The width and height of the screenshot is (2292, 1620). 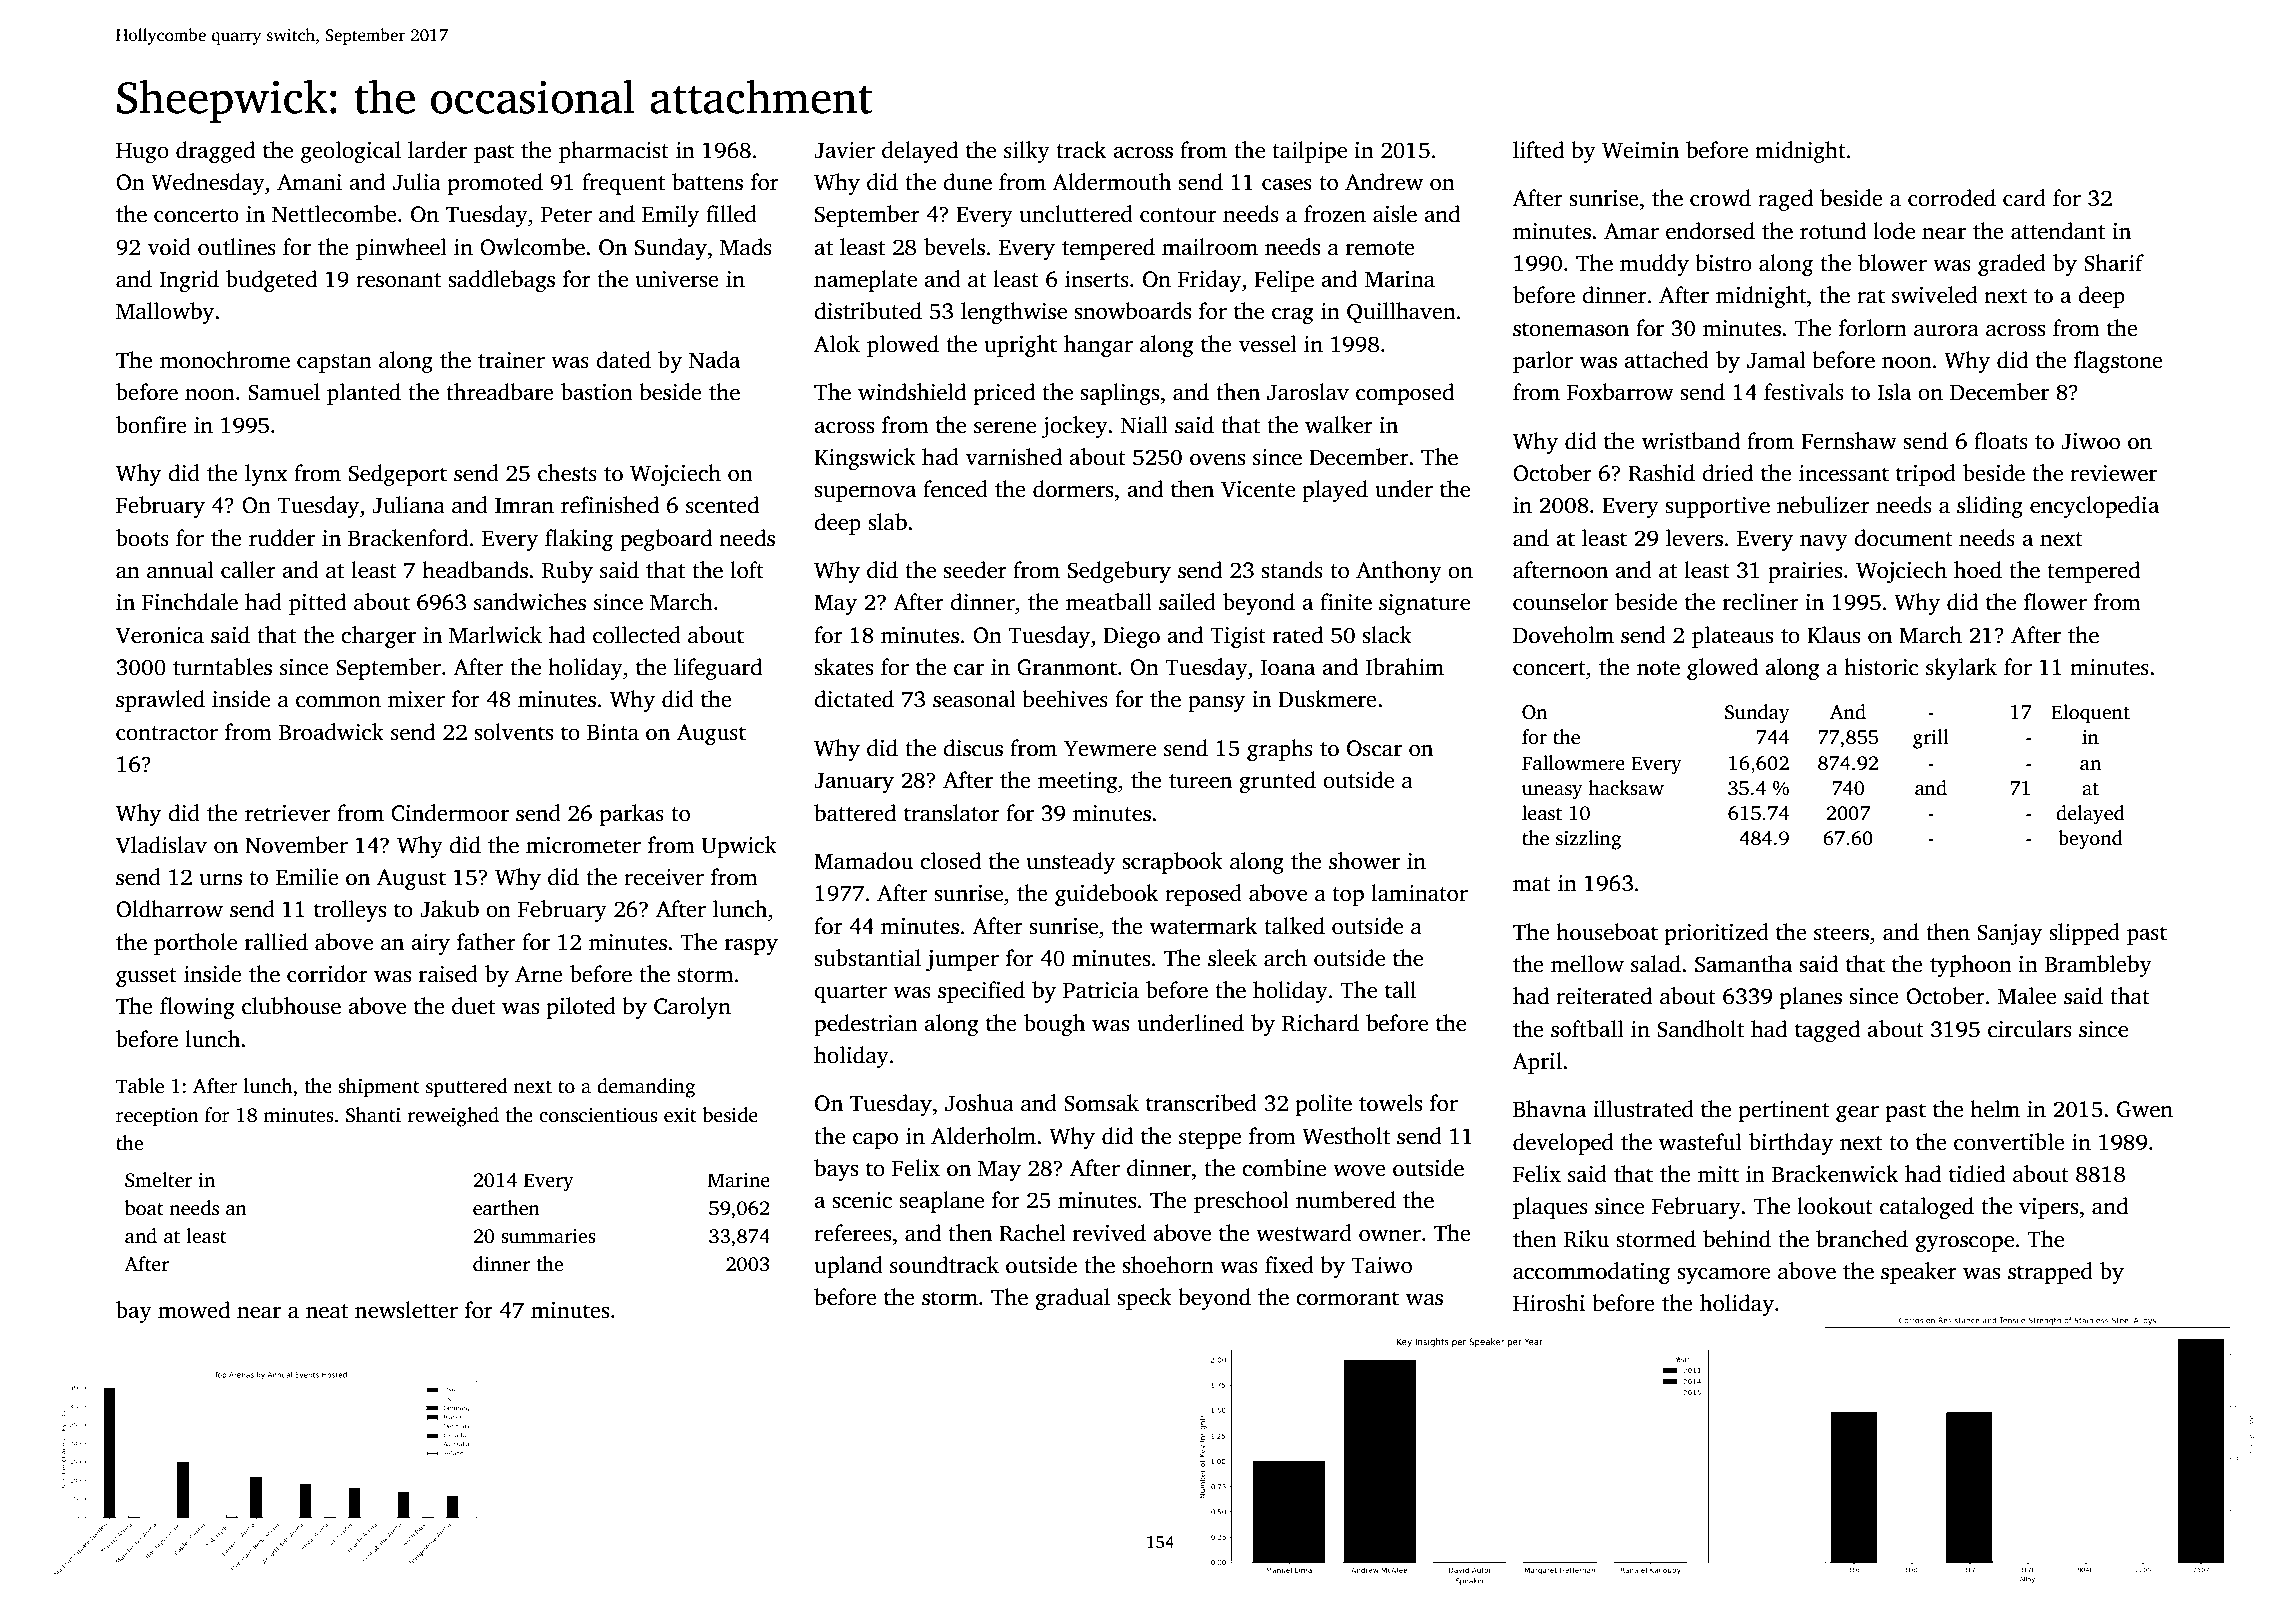 I want to click on Oscar, so click(x=1374, y=748).
